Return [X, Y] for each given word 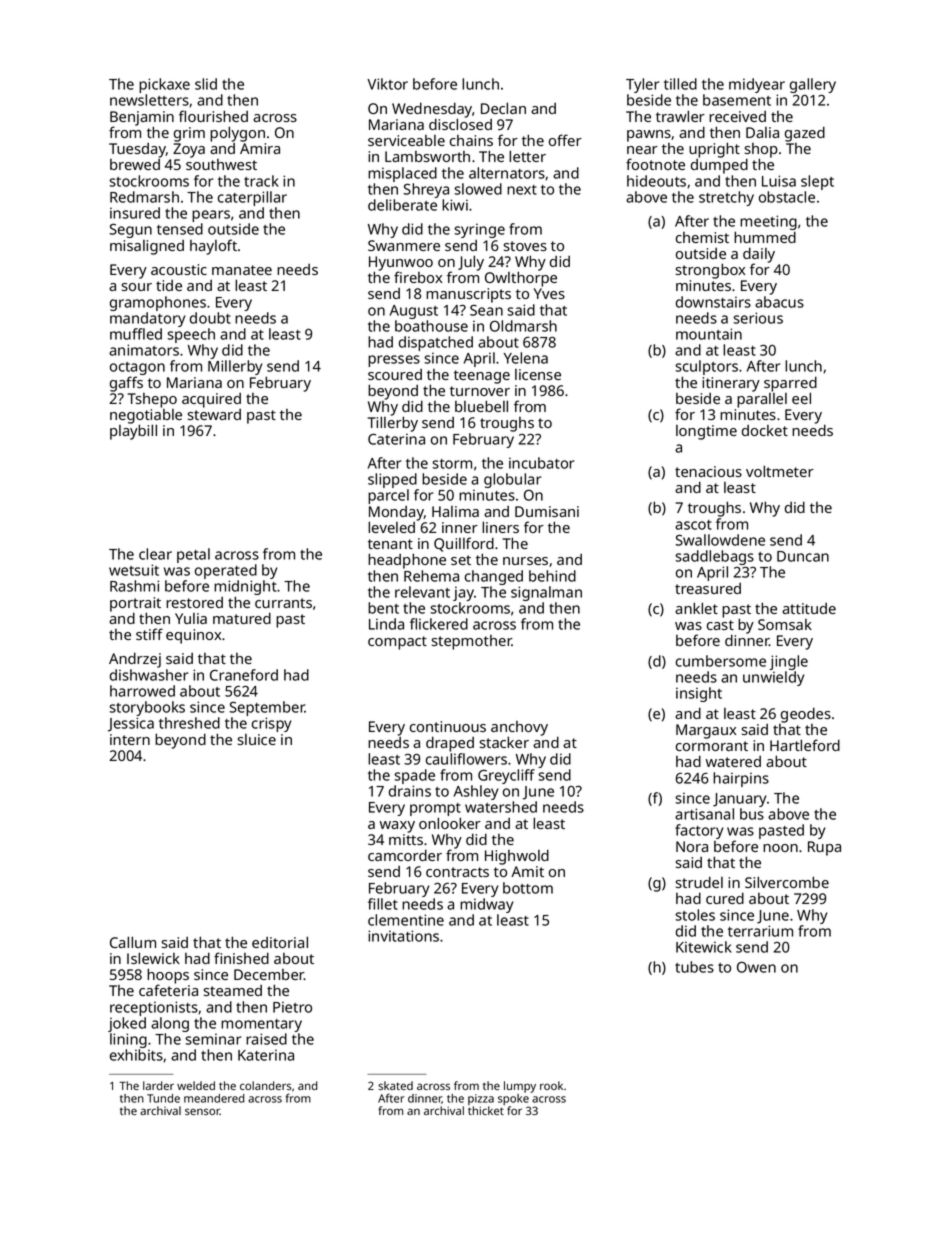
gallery [813, 85]
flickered [439, 624]
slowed [478, 189]
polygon [237, 134]
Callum [133, 942]
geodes [806, 715]
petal [193, 555]
